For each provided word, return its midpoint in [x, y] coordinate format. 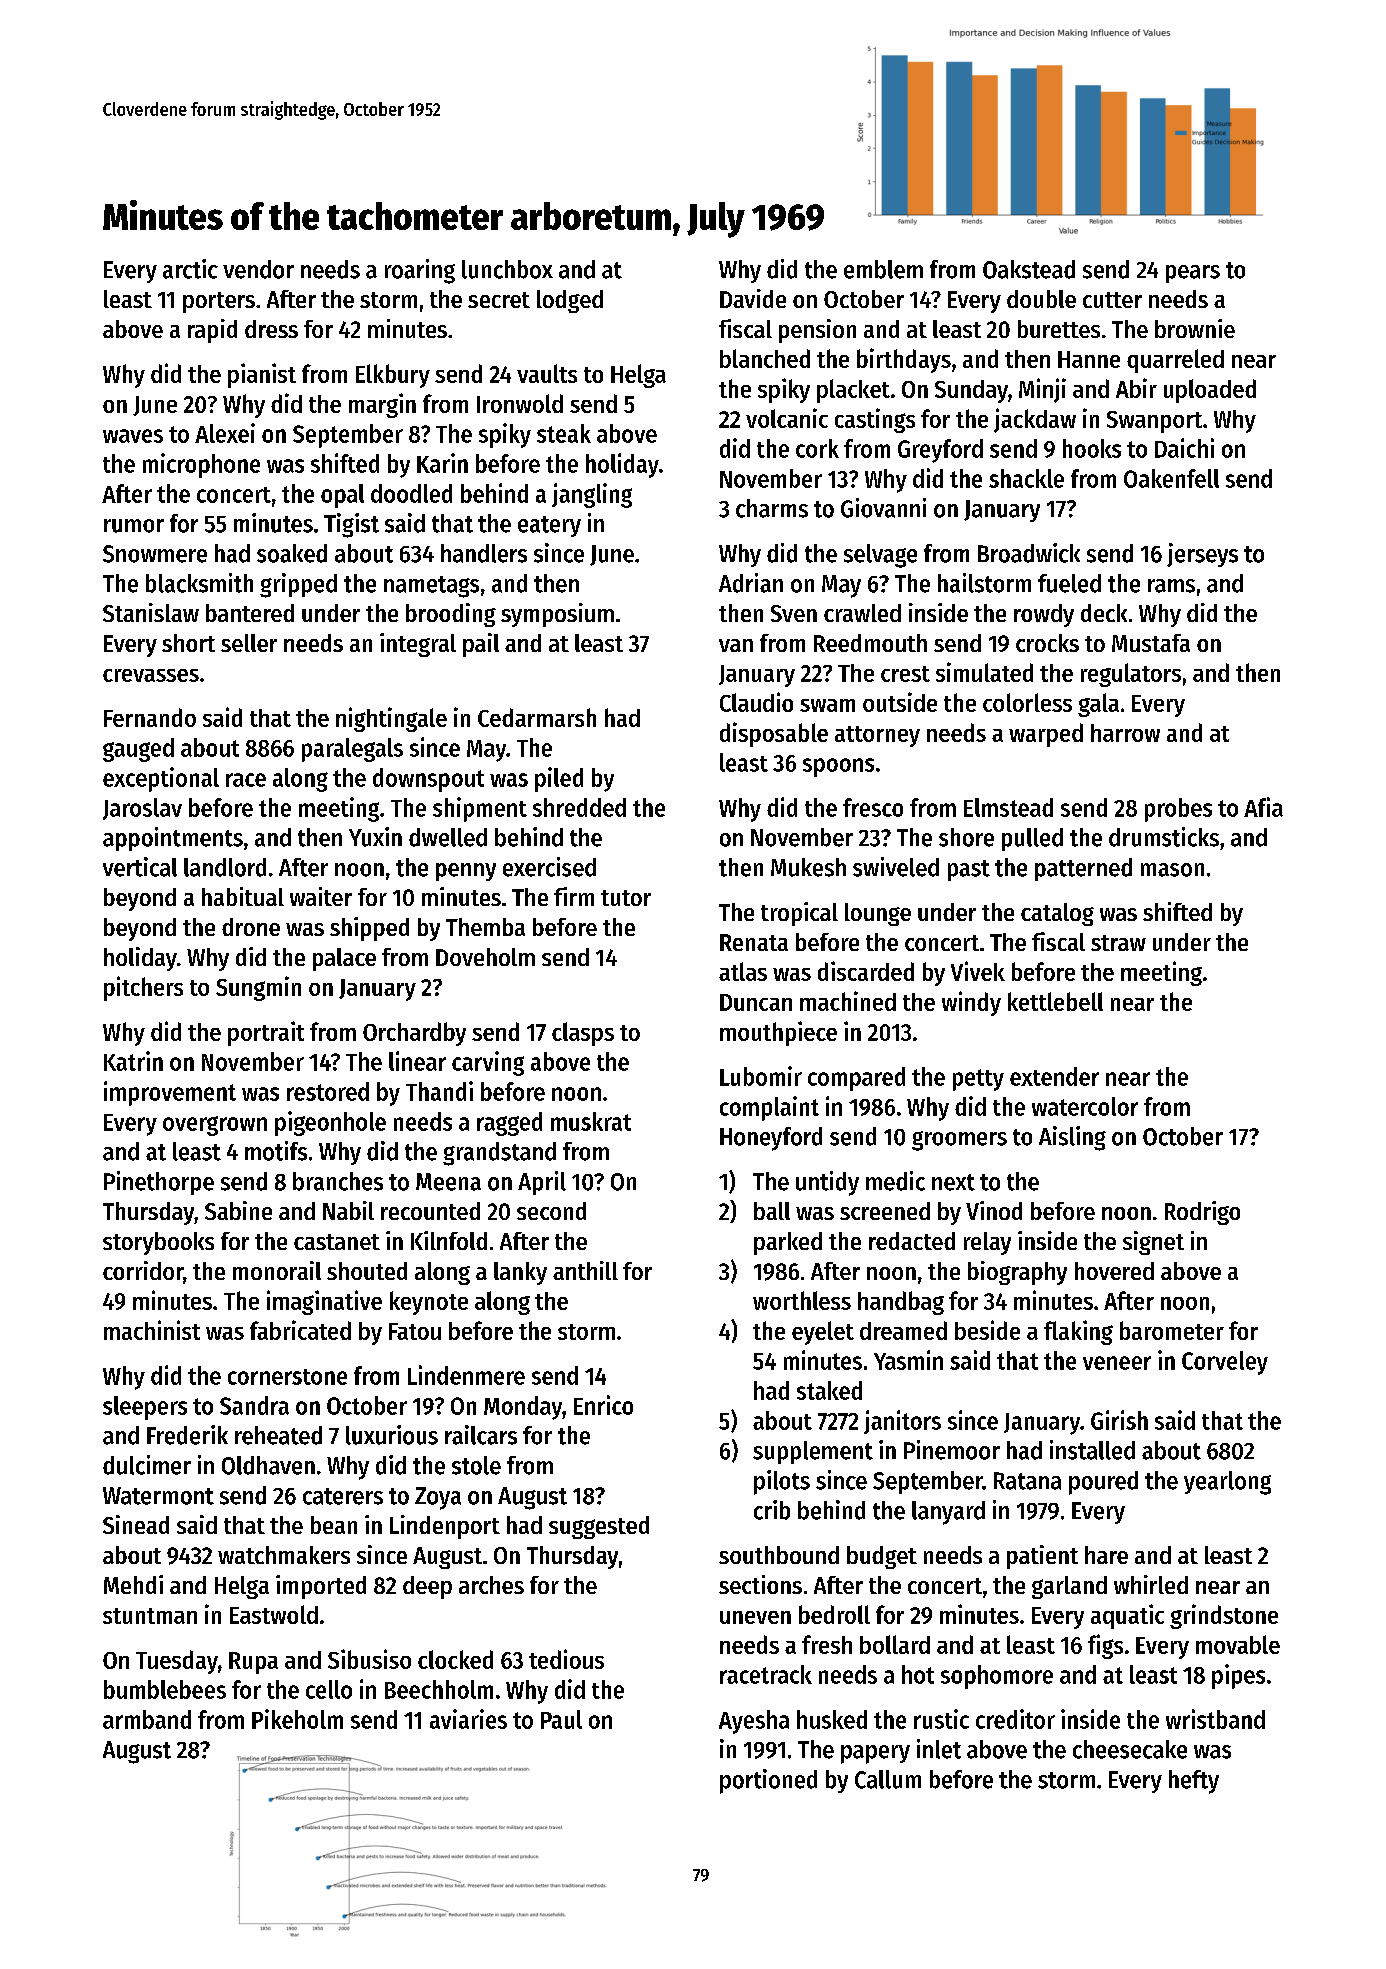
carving [488, 1063]
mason [1172, 870]
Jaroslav [142, 809]
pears [1193, 274]
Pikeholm [297, 1719]
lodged [570, 301]
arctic [190, 269]
